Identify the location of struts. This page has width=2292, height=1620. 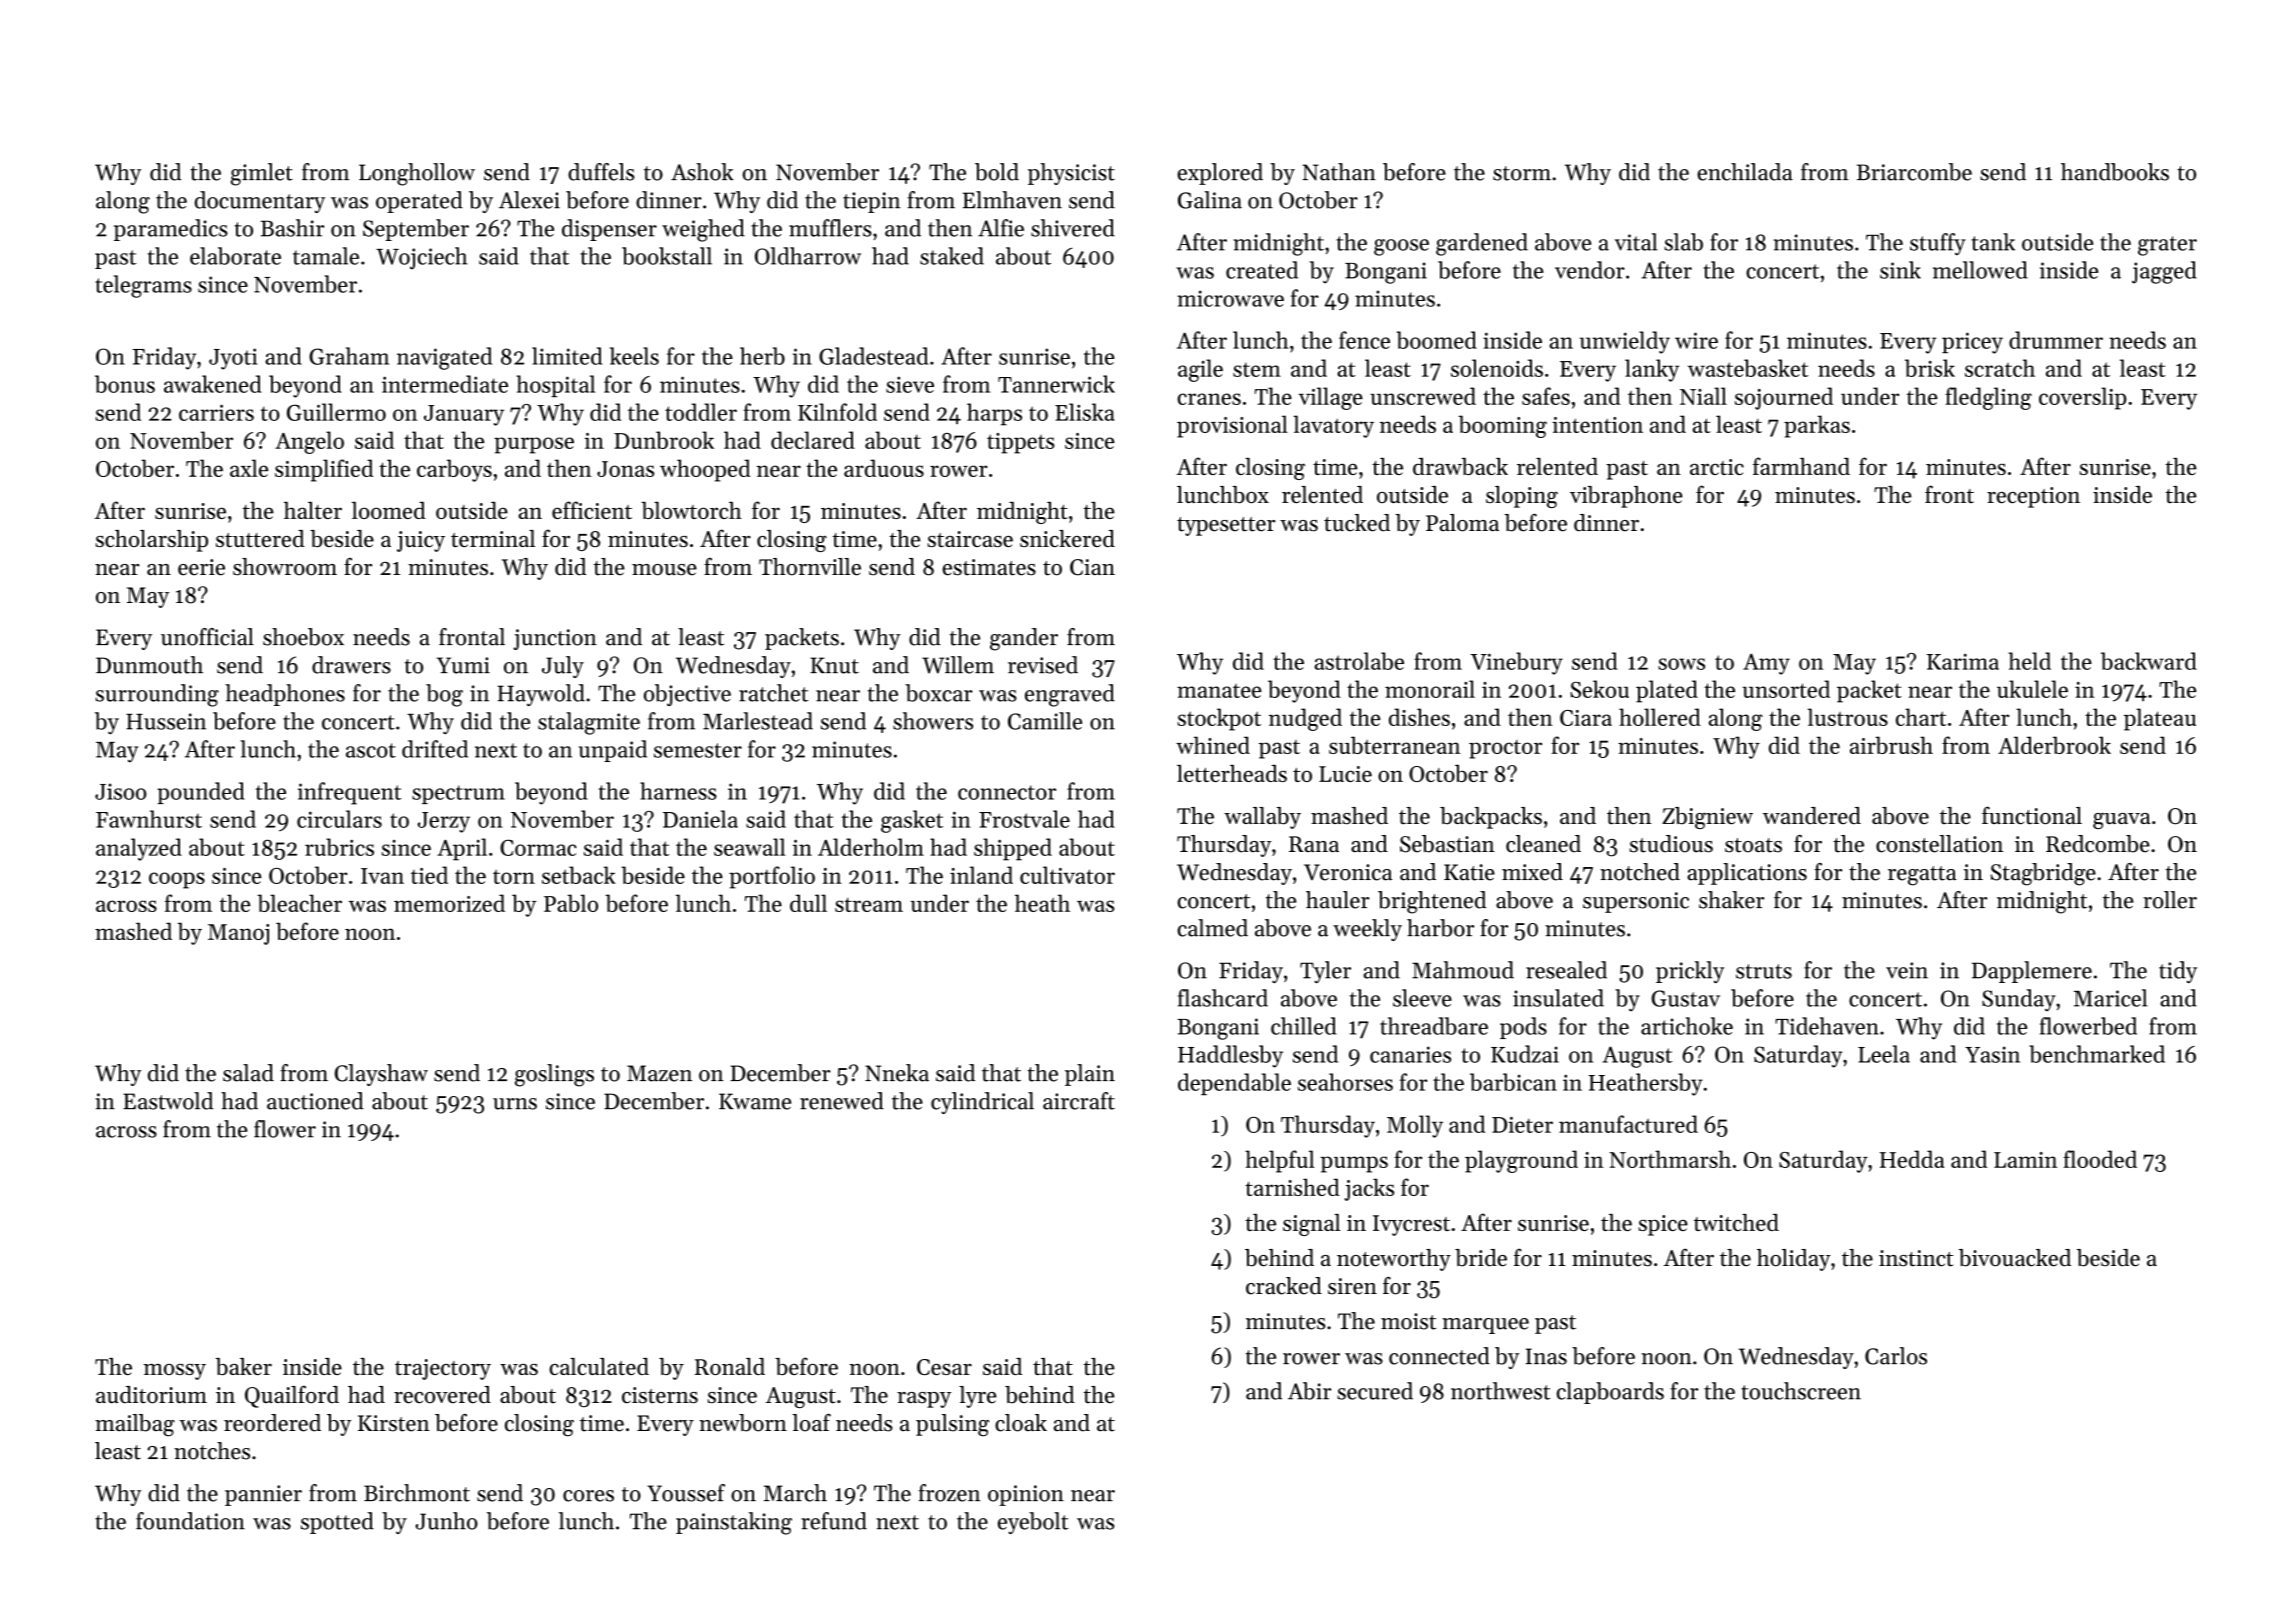
(1764, 971).
